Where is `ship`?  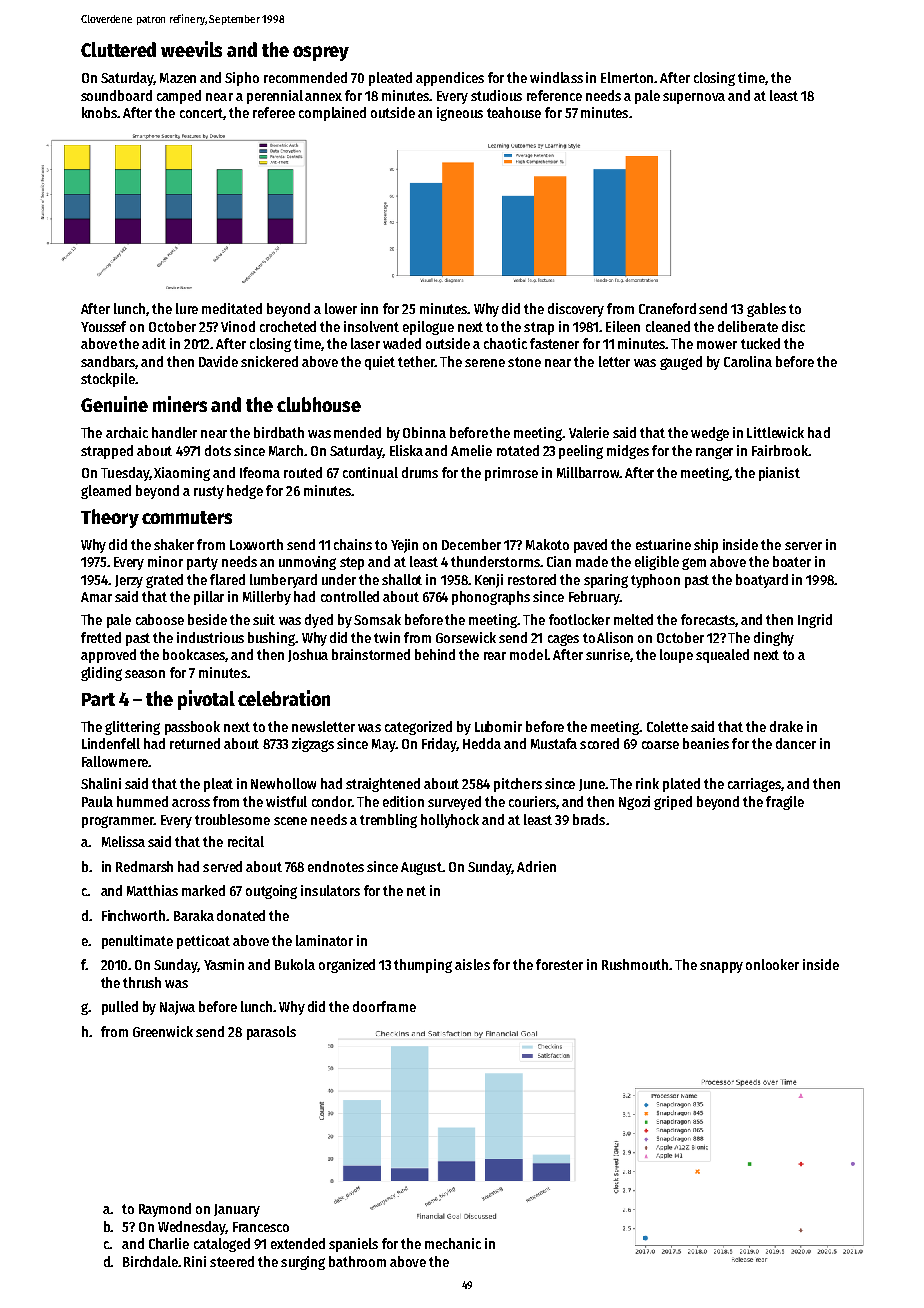
ship is located at coordinates (706, 546).
